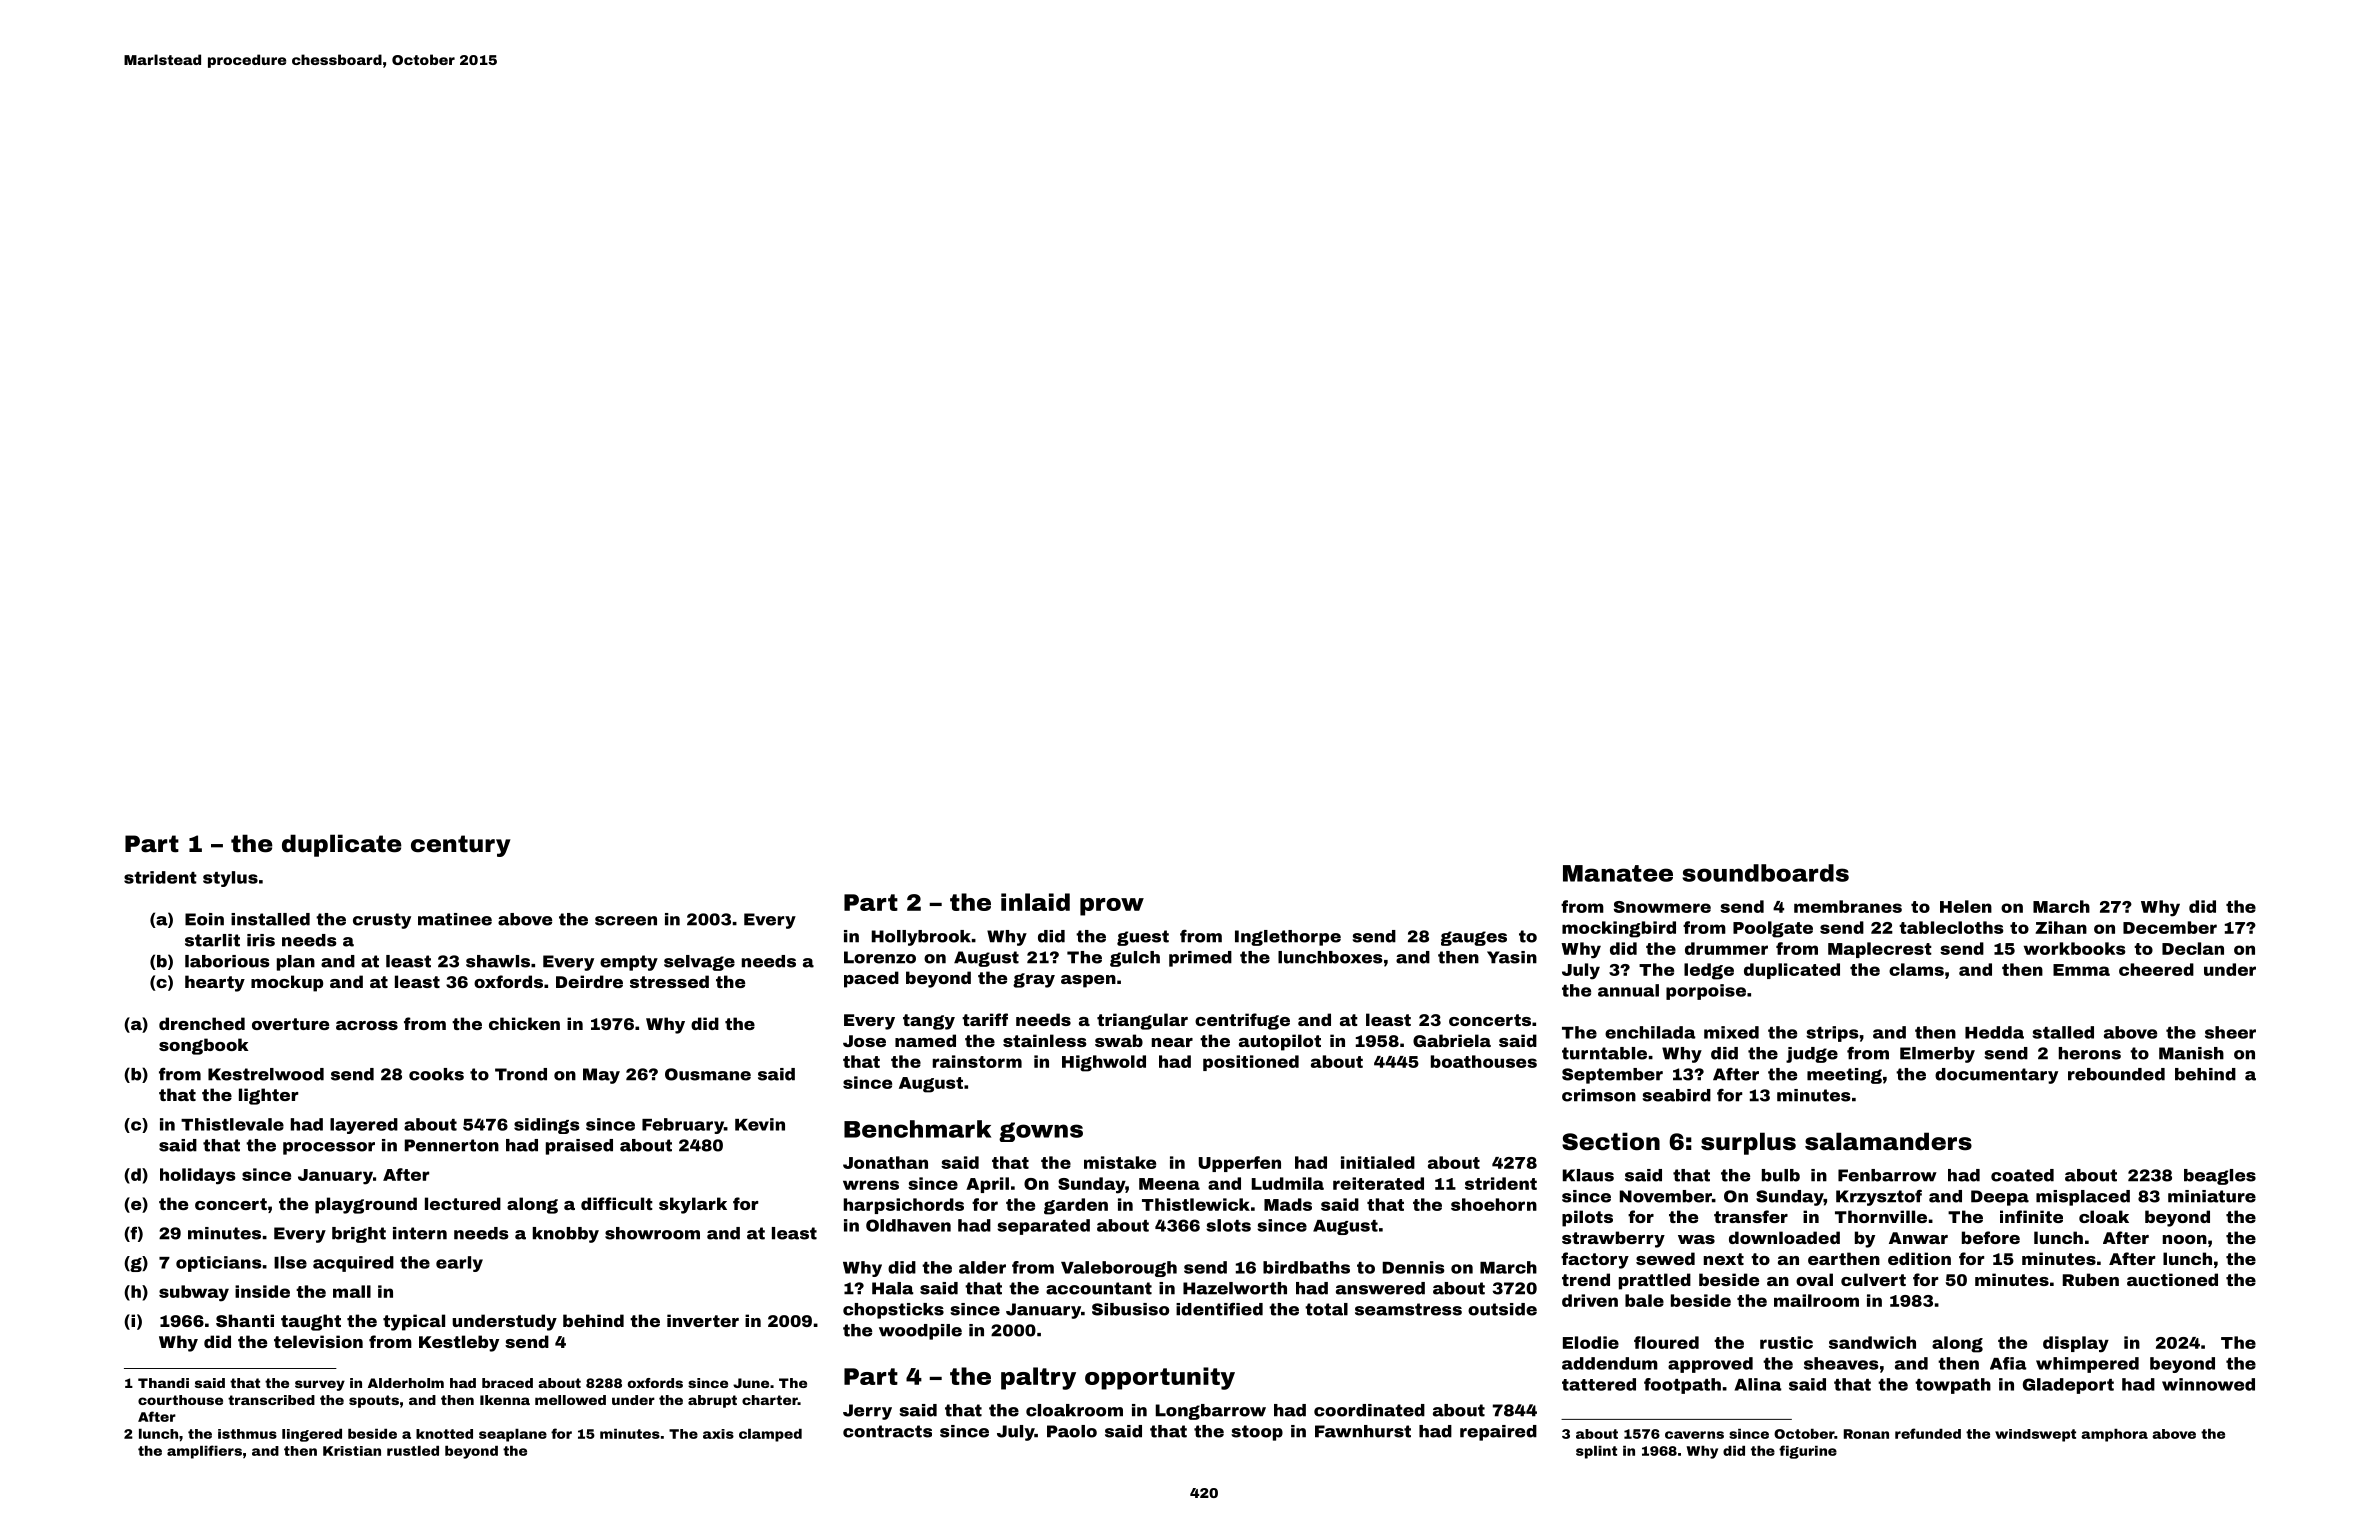  Describe the element at coordinates (1257, 1433) in the document. I see `stoop` at that location.
